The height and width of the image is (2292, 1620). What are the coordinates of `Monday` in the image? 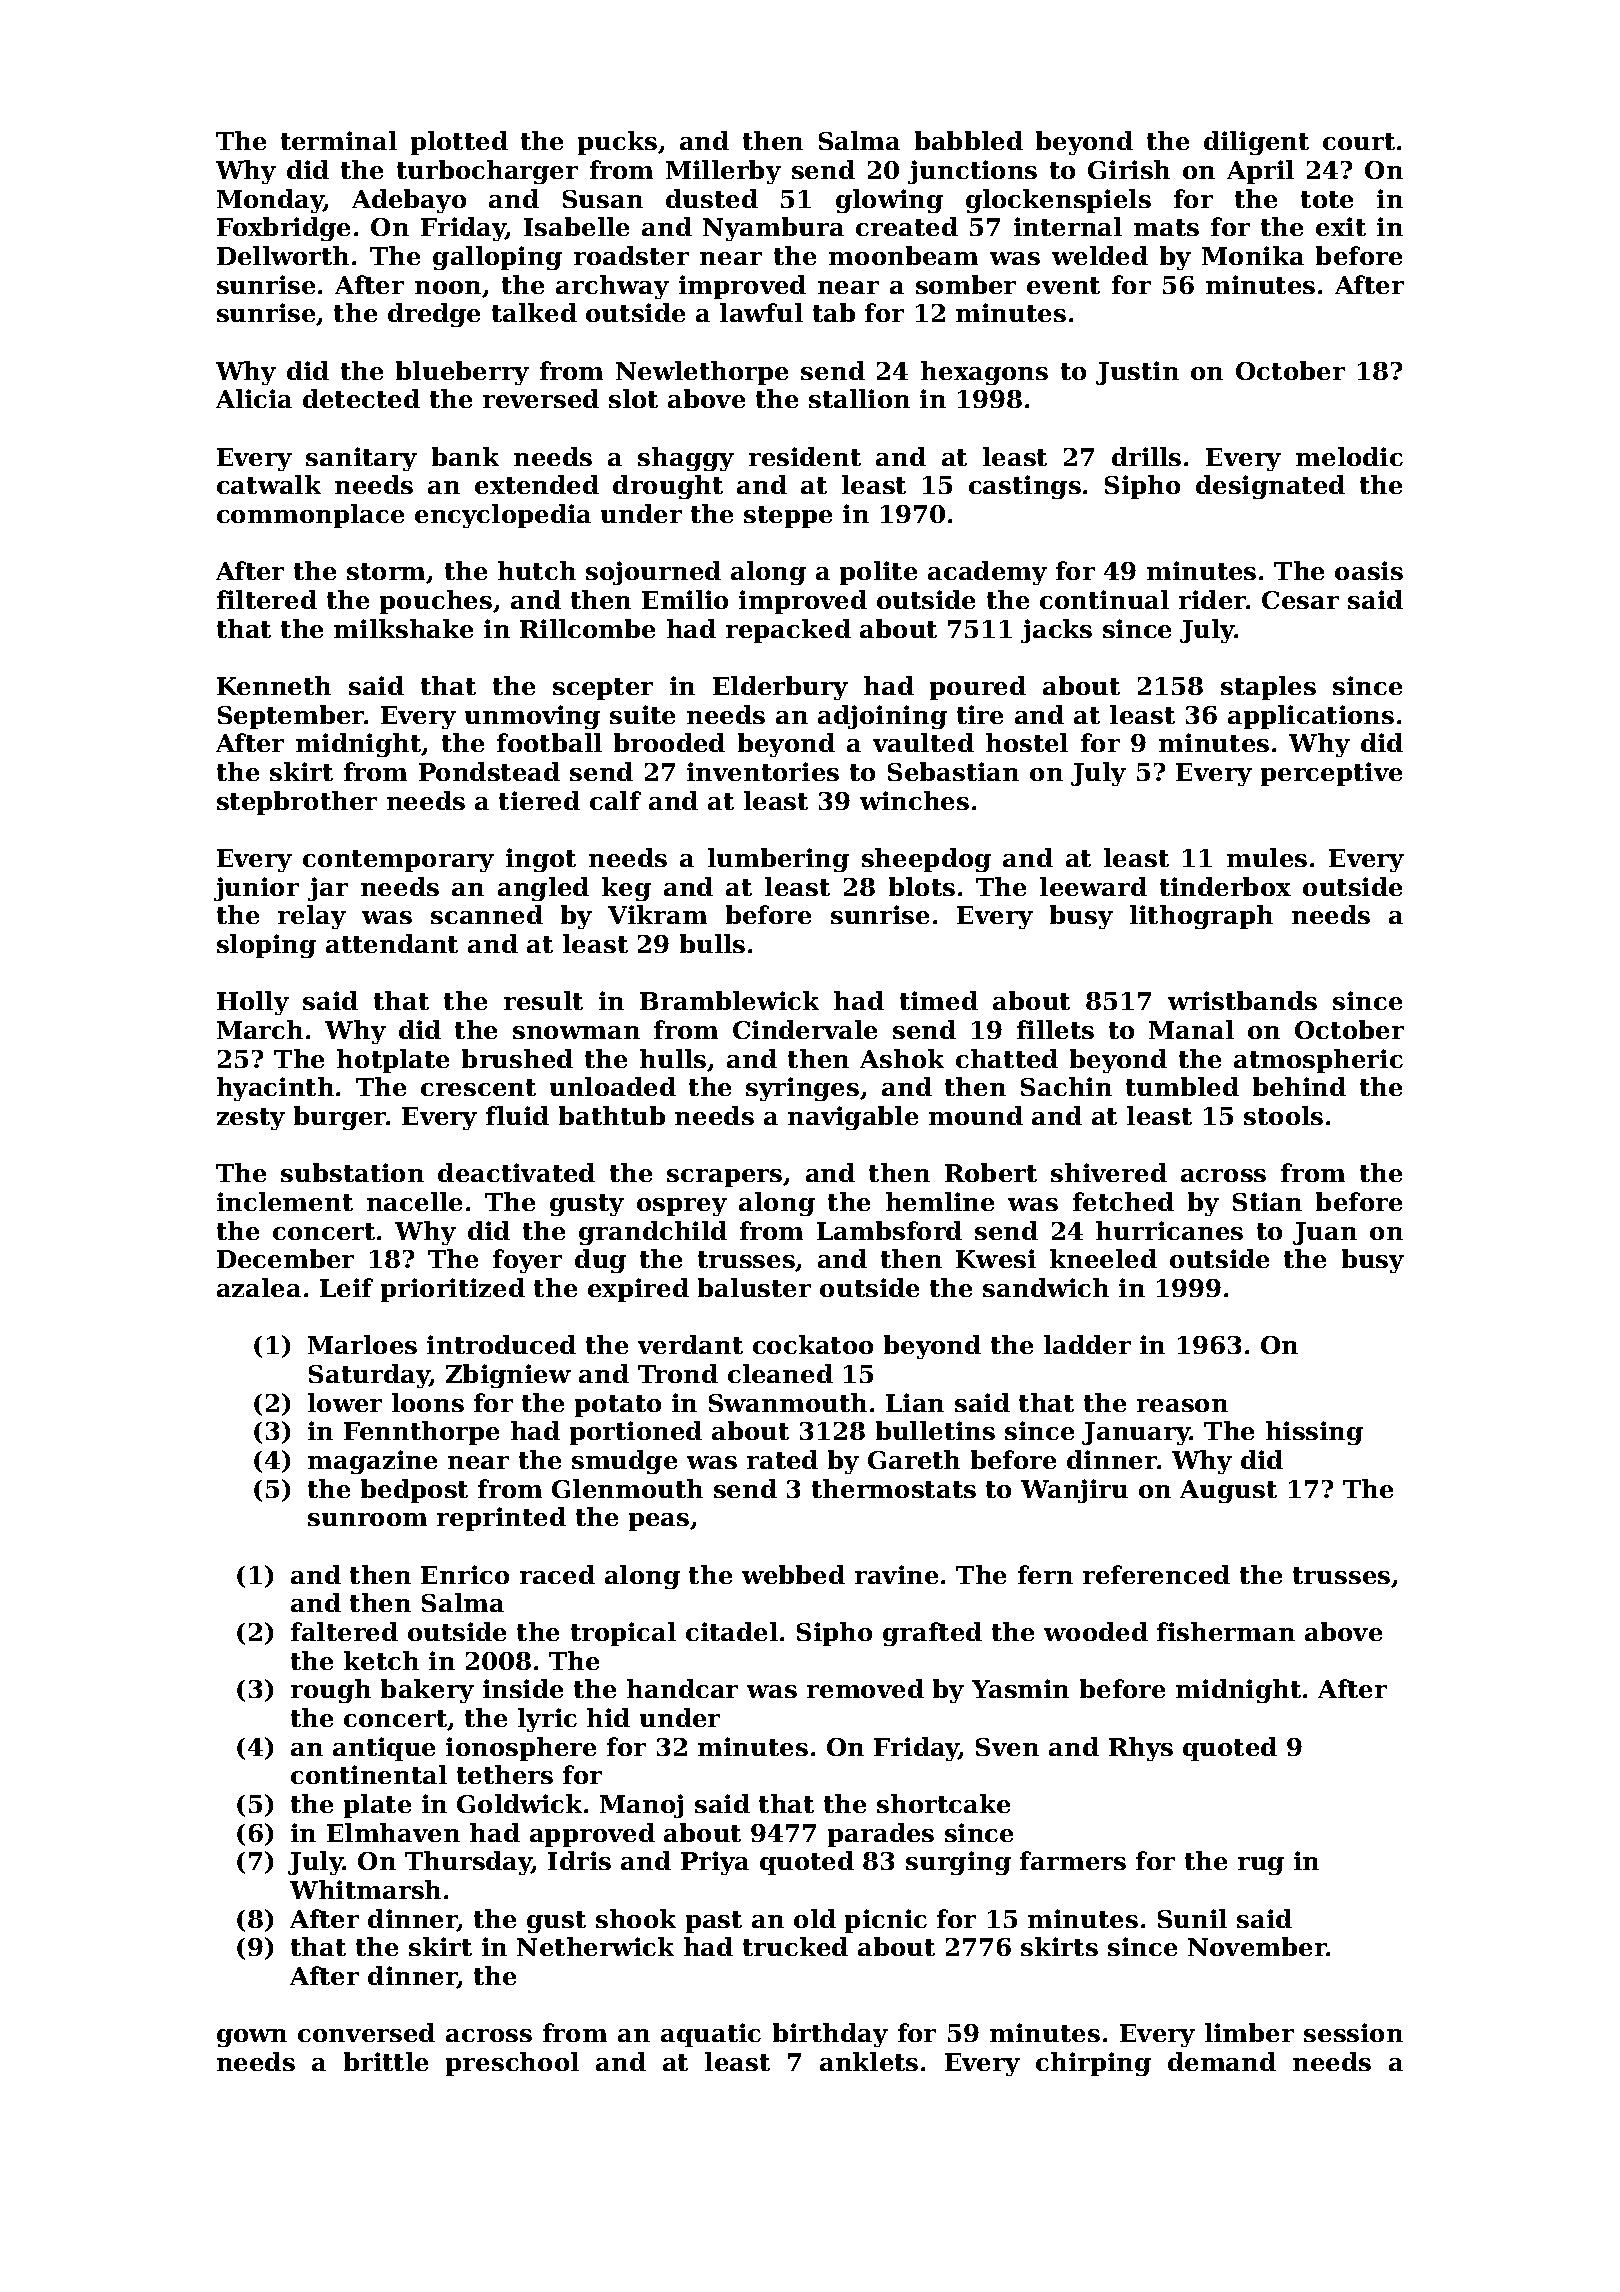 It's located at (270, 201).
